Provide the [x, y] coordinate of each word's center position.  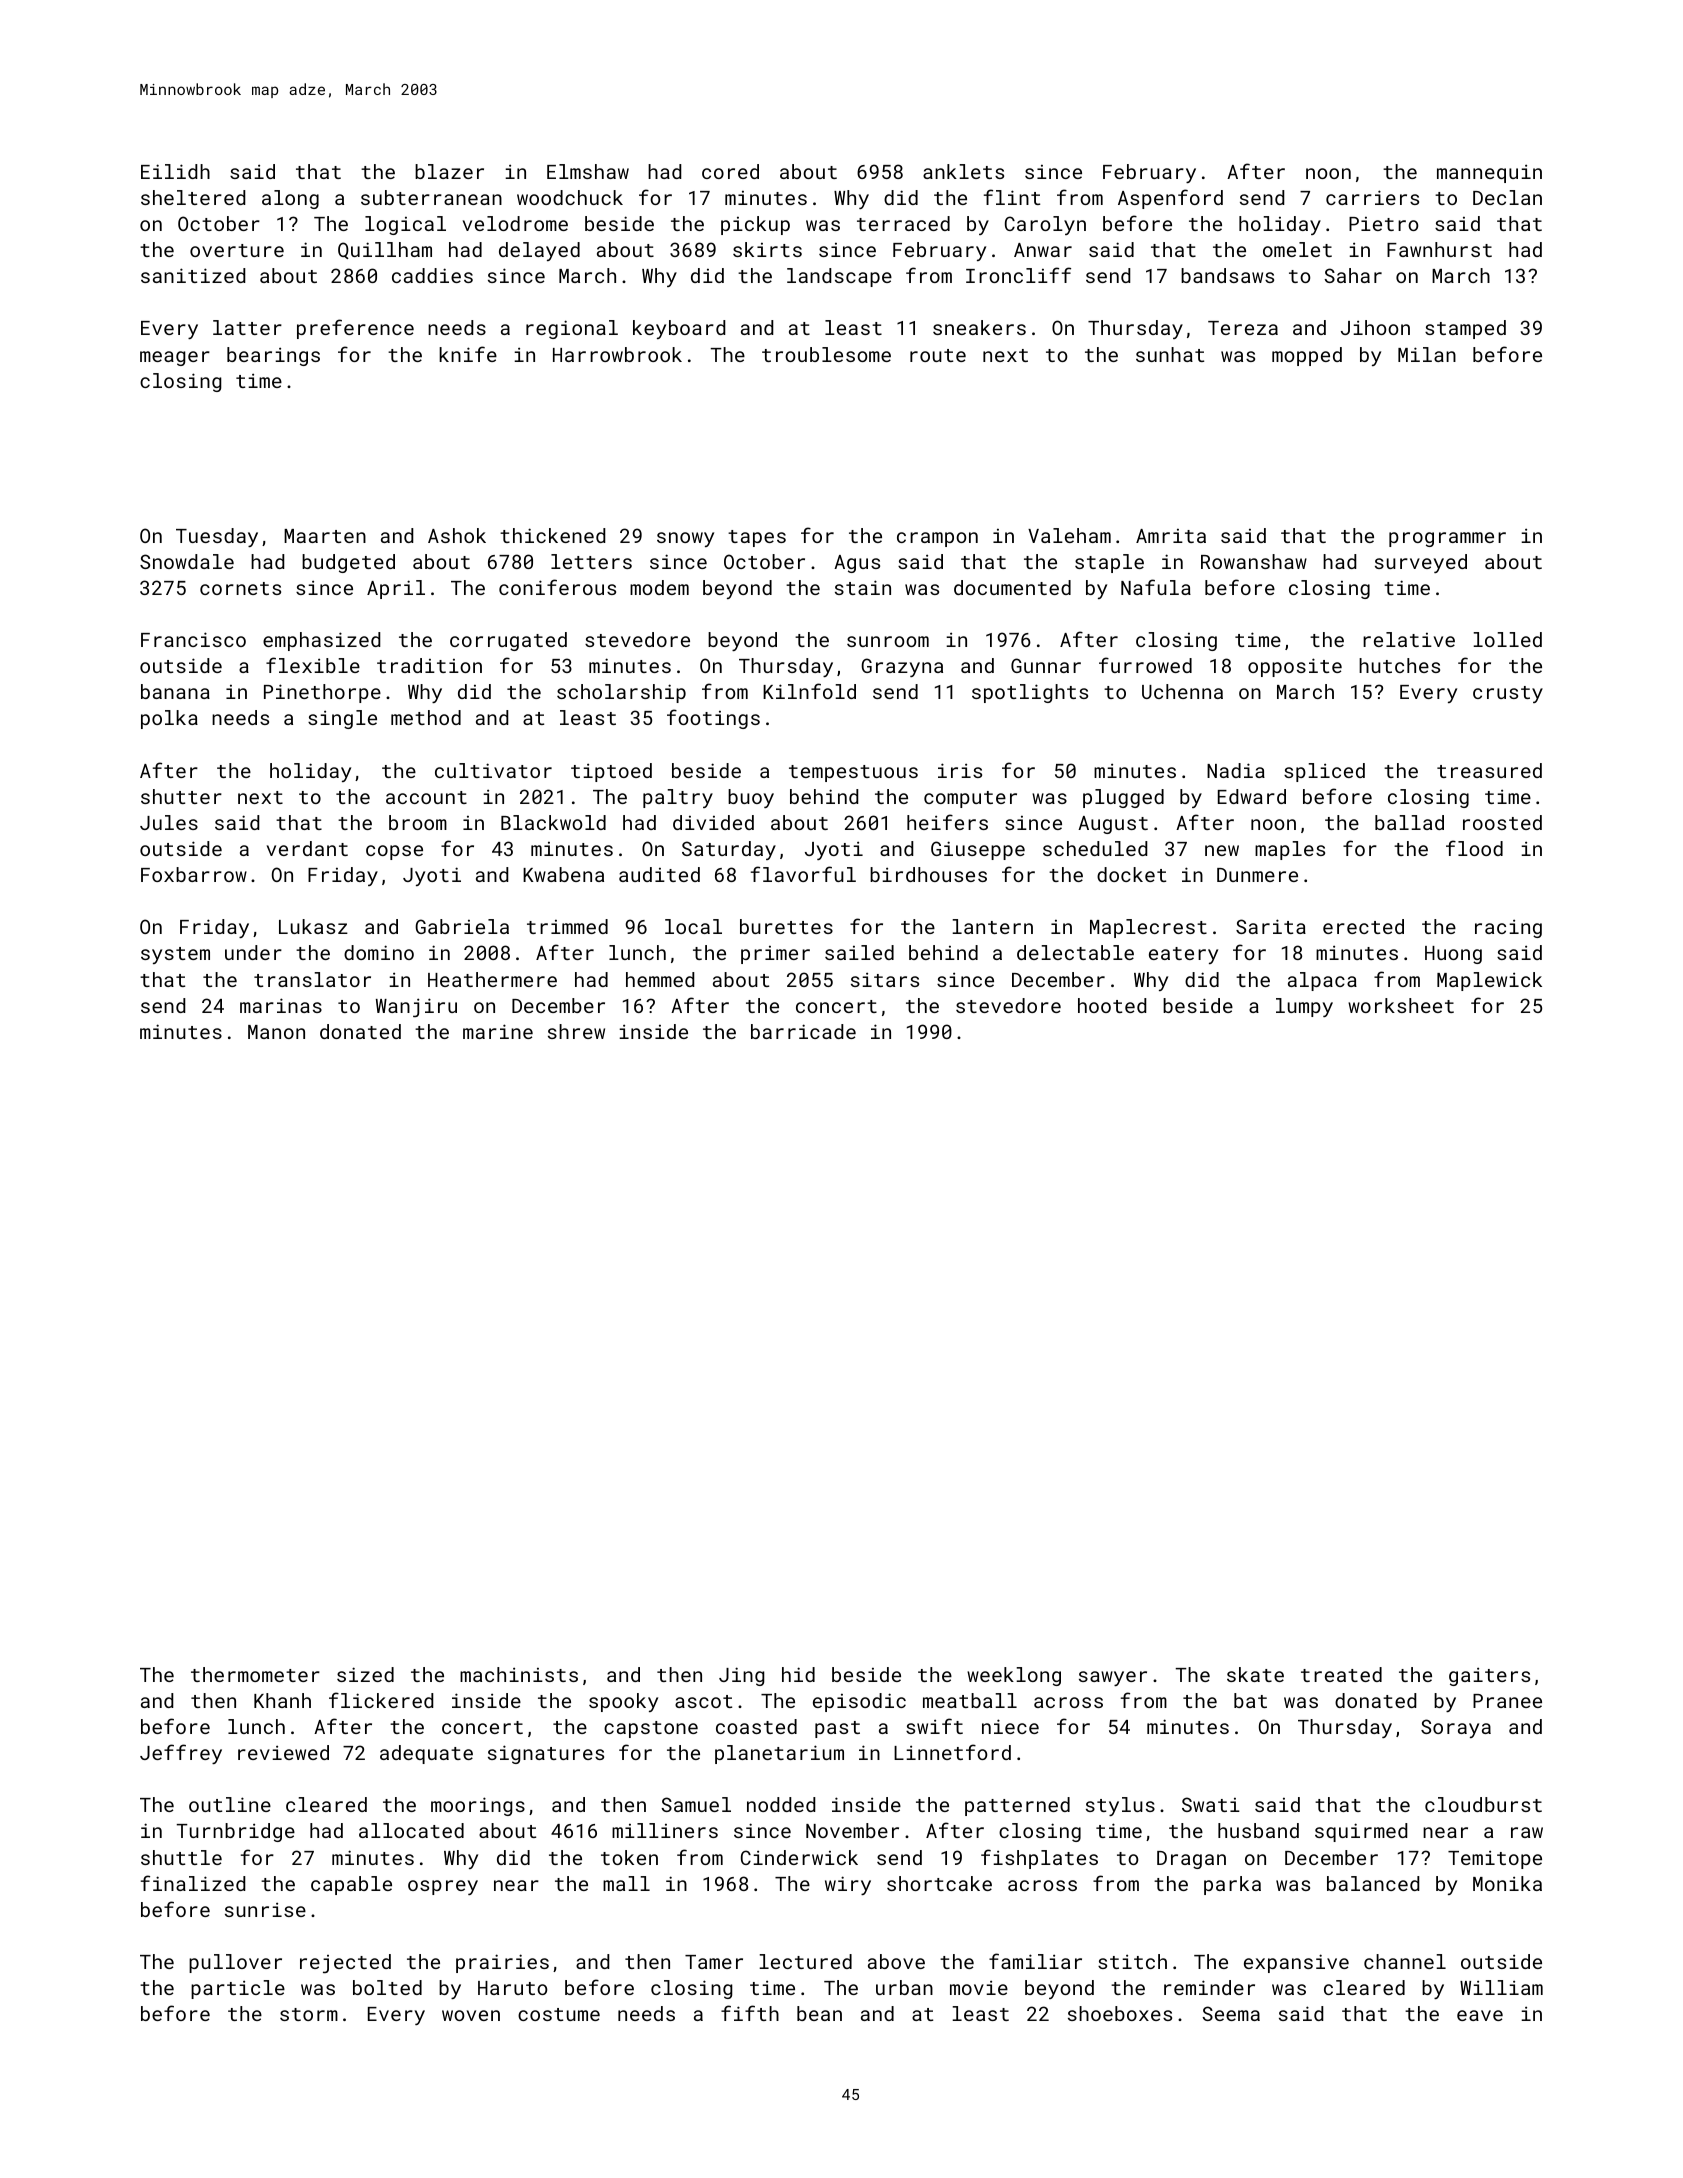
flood [1474, 848]
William [1501, 1987]
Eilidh [175, 171]
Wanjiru [416, 1007]
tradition [429, 665]
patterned [1017, 1806]
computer [970, 799]
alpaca [1322, 981]
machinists [519, 1674]
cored [730, 171]
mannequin [1489, 173]
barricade [803, 1031]
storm [309, 2014]
